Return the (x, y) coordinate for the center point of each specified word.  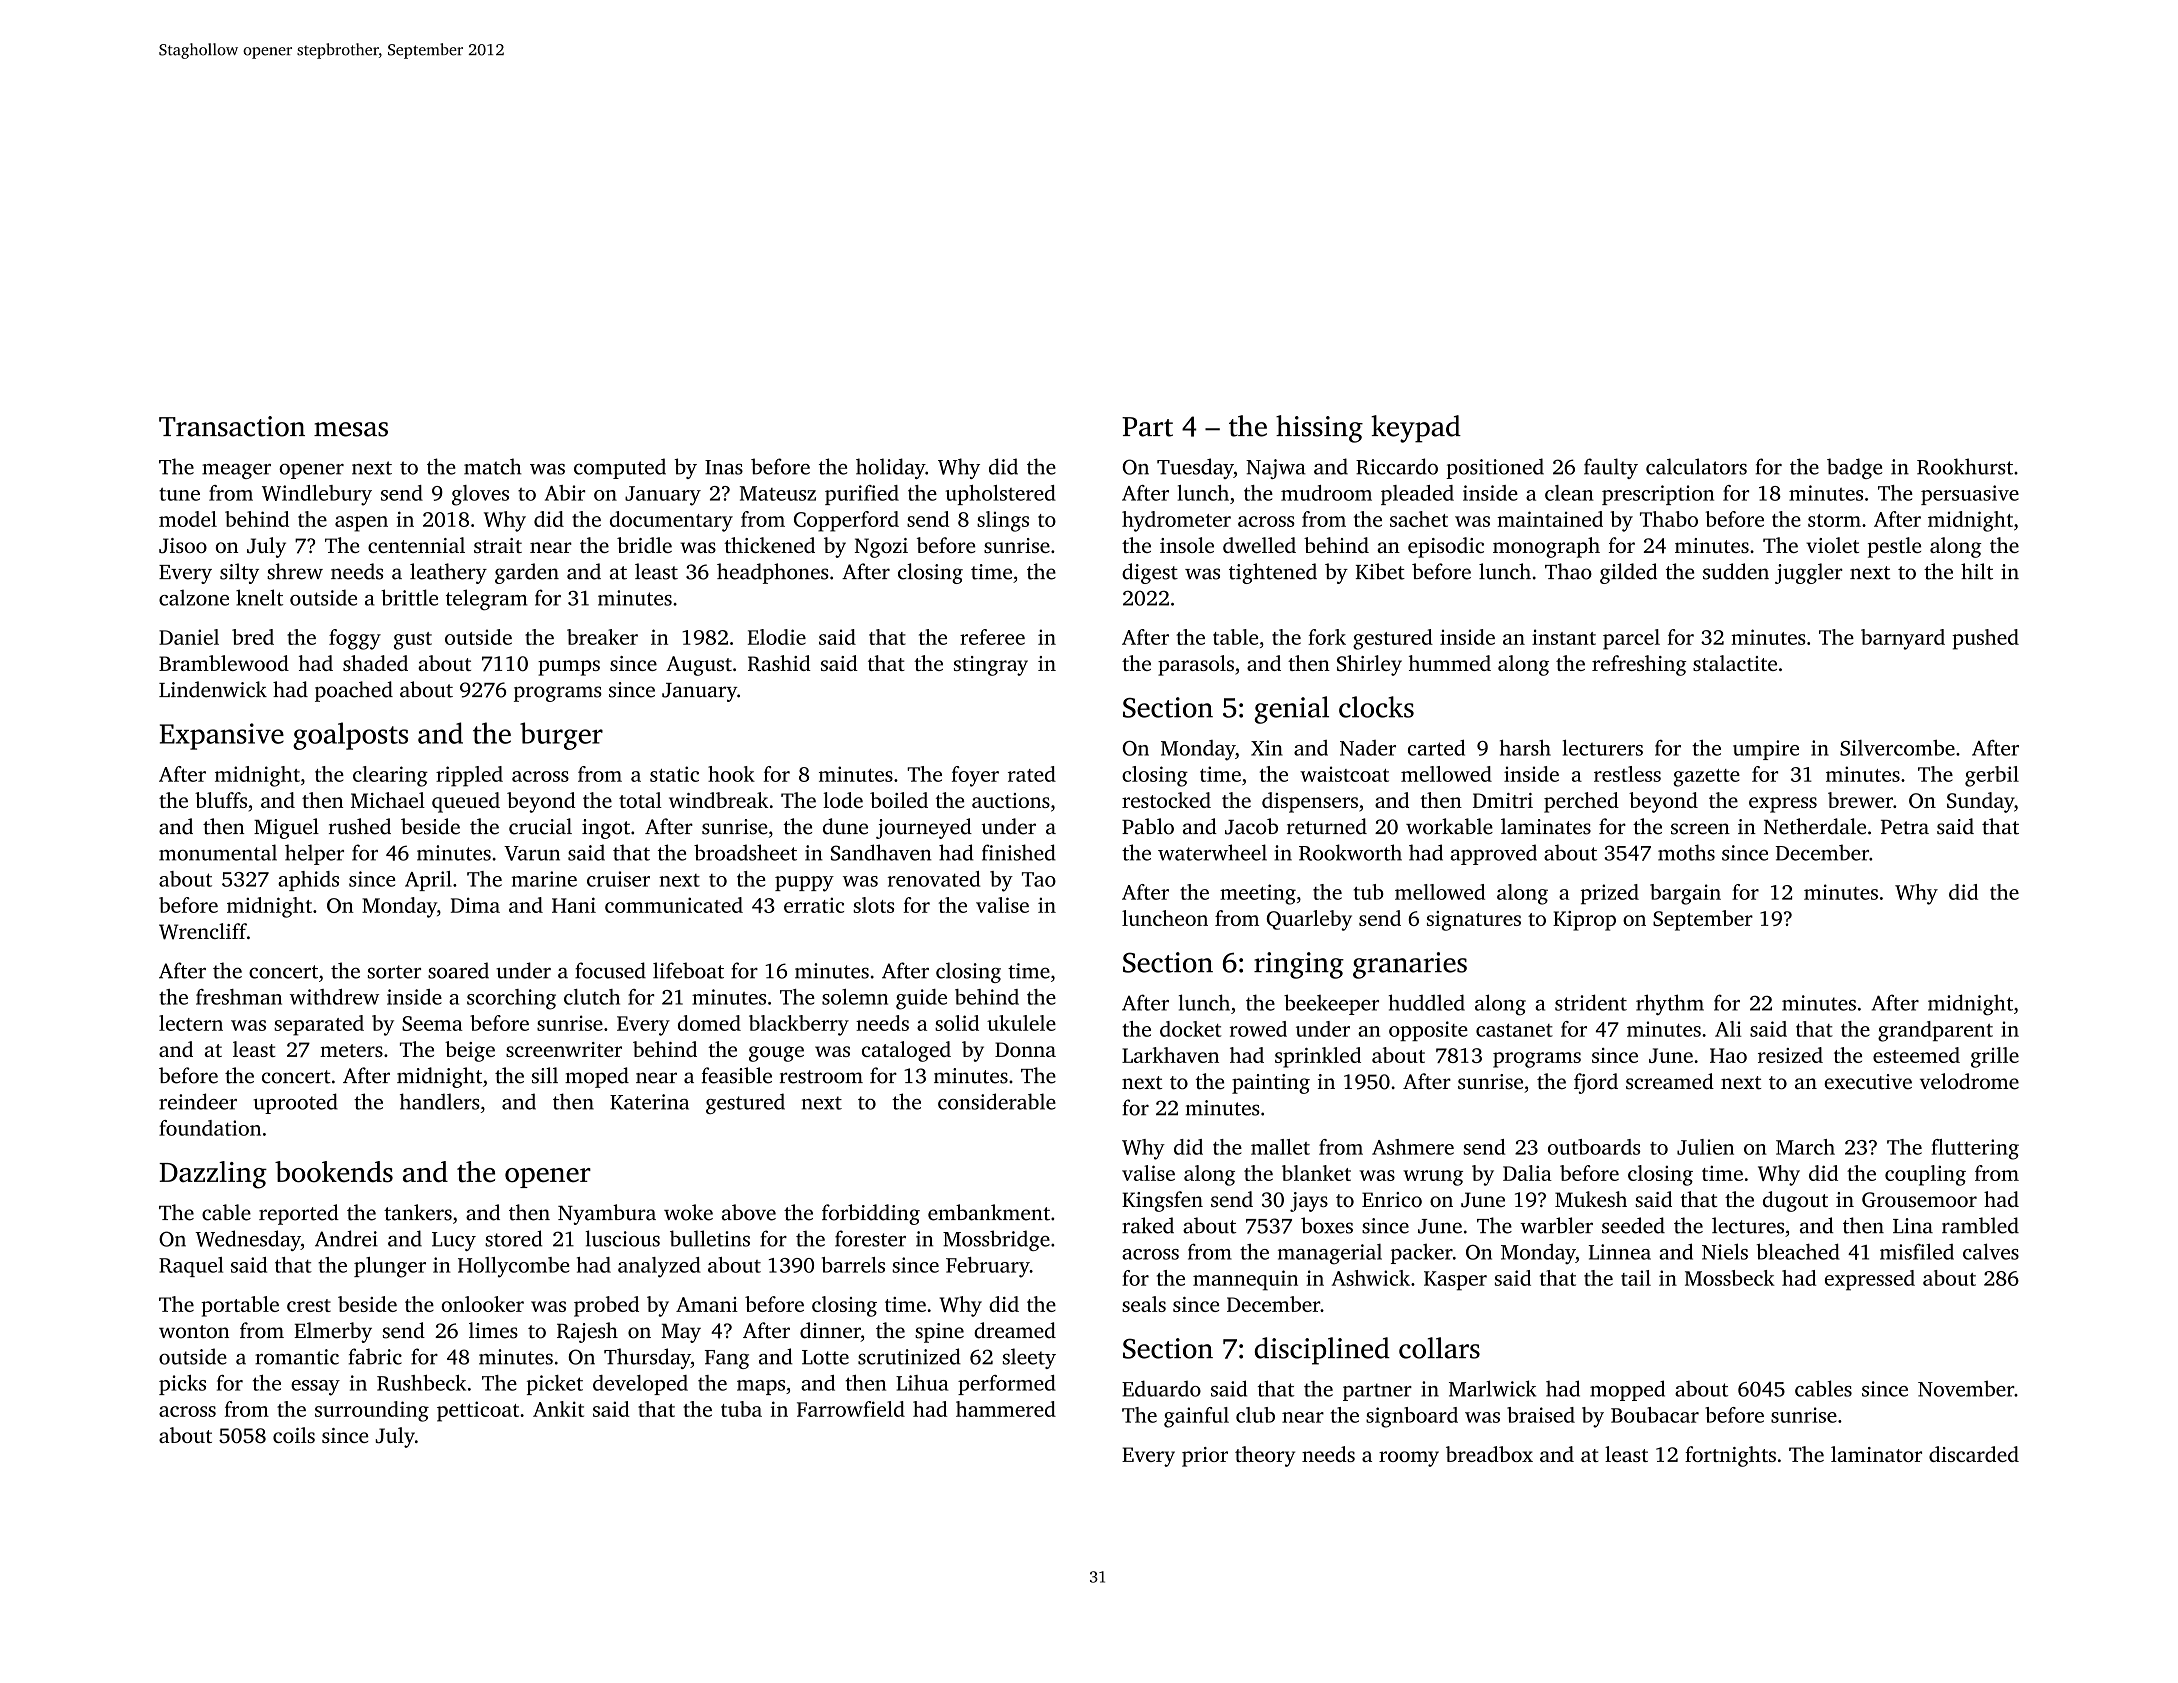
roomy (1409, 1459)
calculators (1696, 466)
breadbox (1489, 1454)
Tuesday (1195, 468)
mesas (351, 429)
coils (294, 1435)
